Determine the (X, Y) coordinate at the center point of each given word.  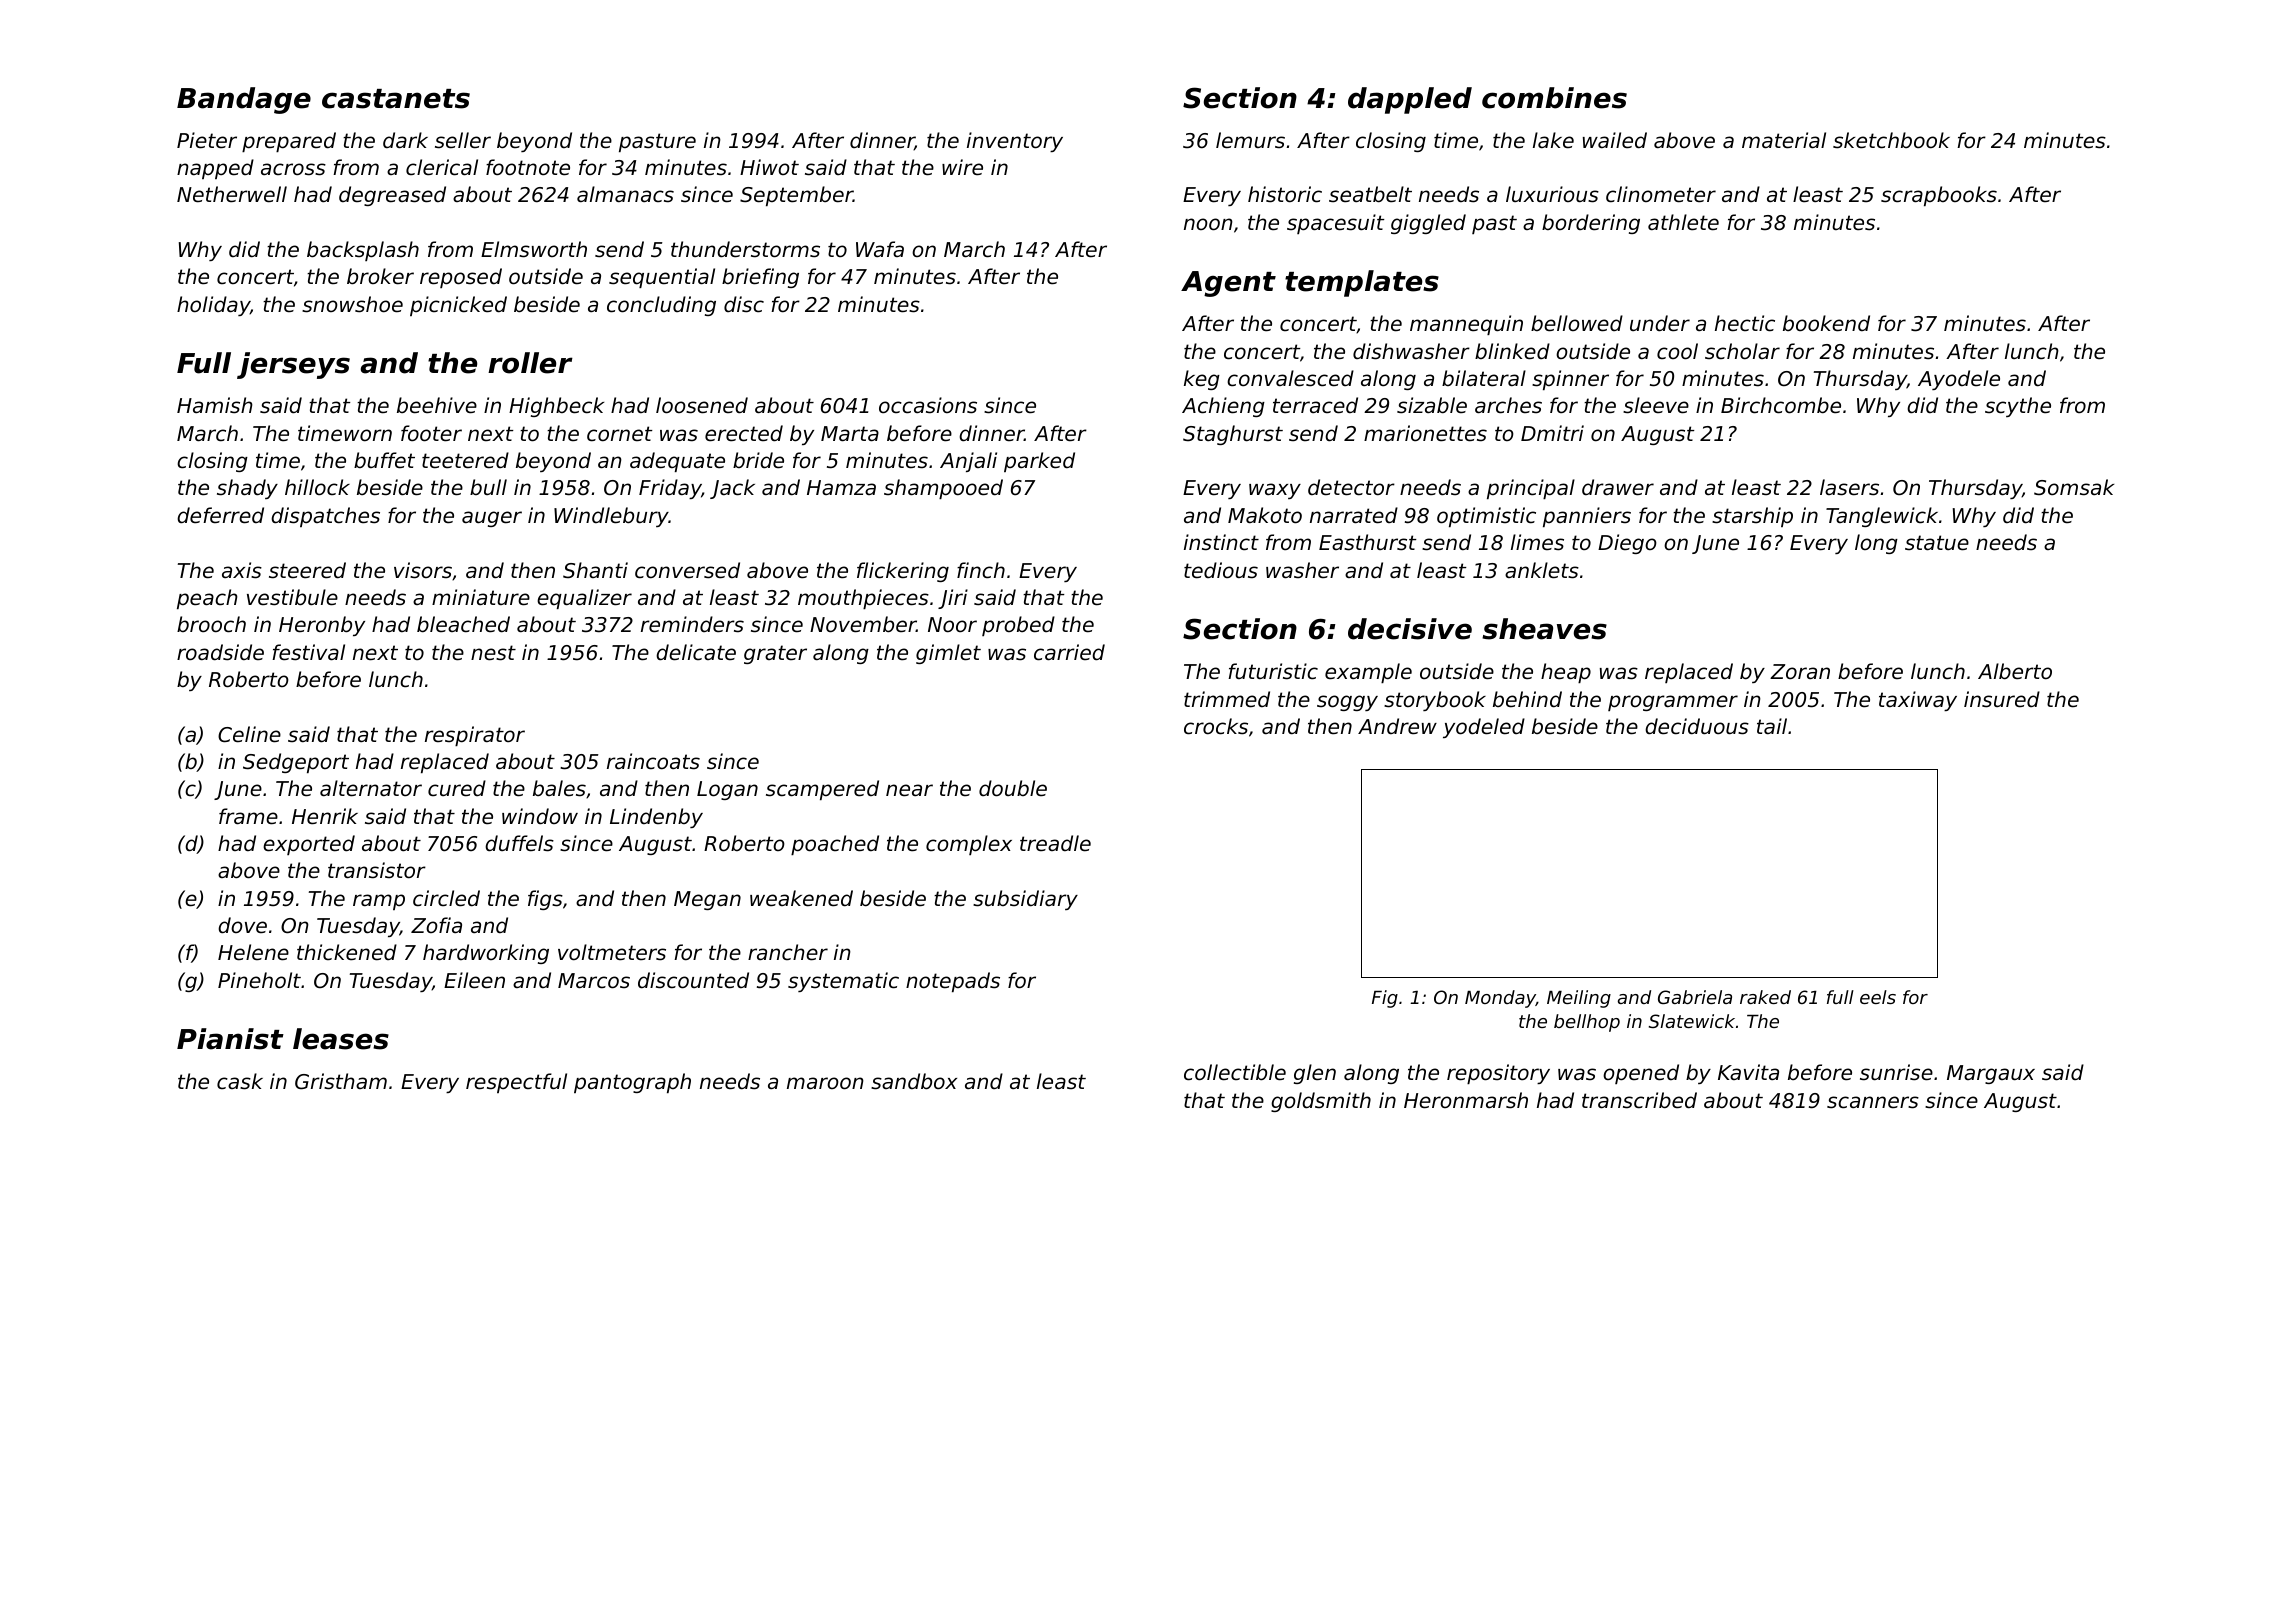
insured (2002, 699)
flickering (903, 572)
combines (1554, 98)
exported (309, 845)
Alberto (2015, 671)
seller (463, 140)
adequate (677, 462)
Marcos (594, 981)
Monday (1500, 999)
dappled (1410, 100)
